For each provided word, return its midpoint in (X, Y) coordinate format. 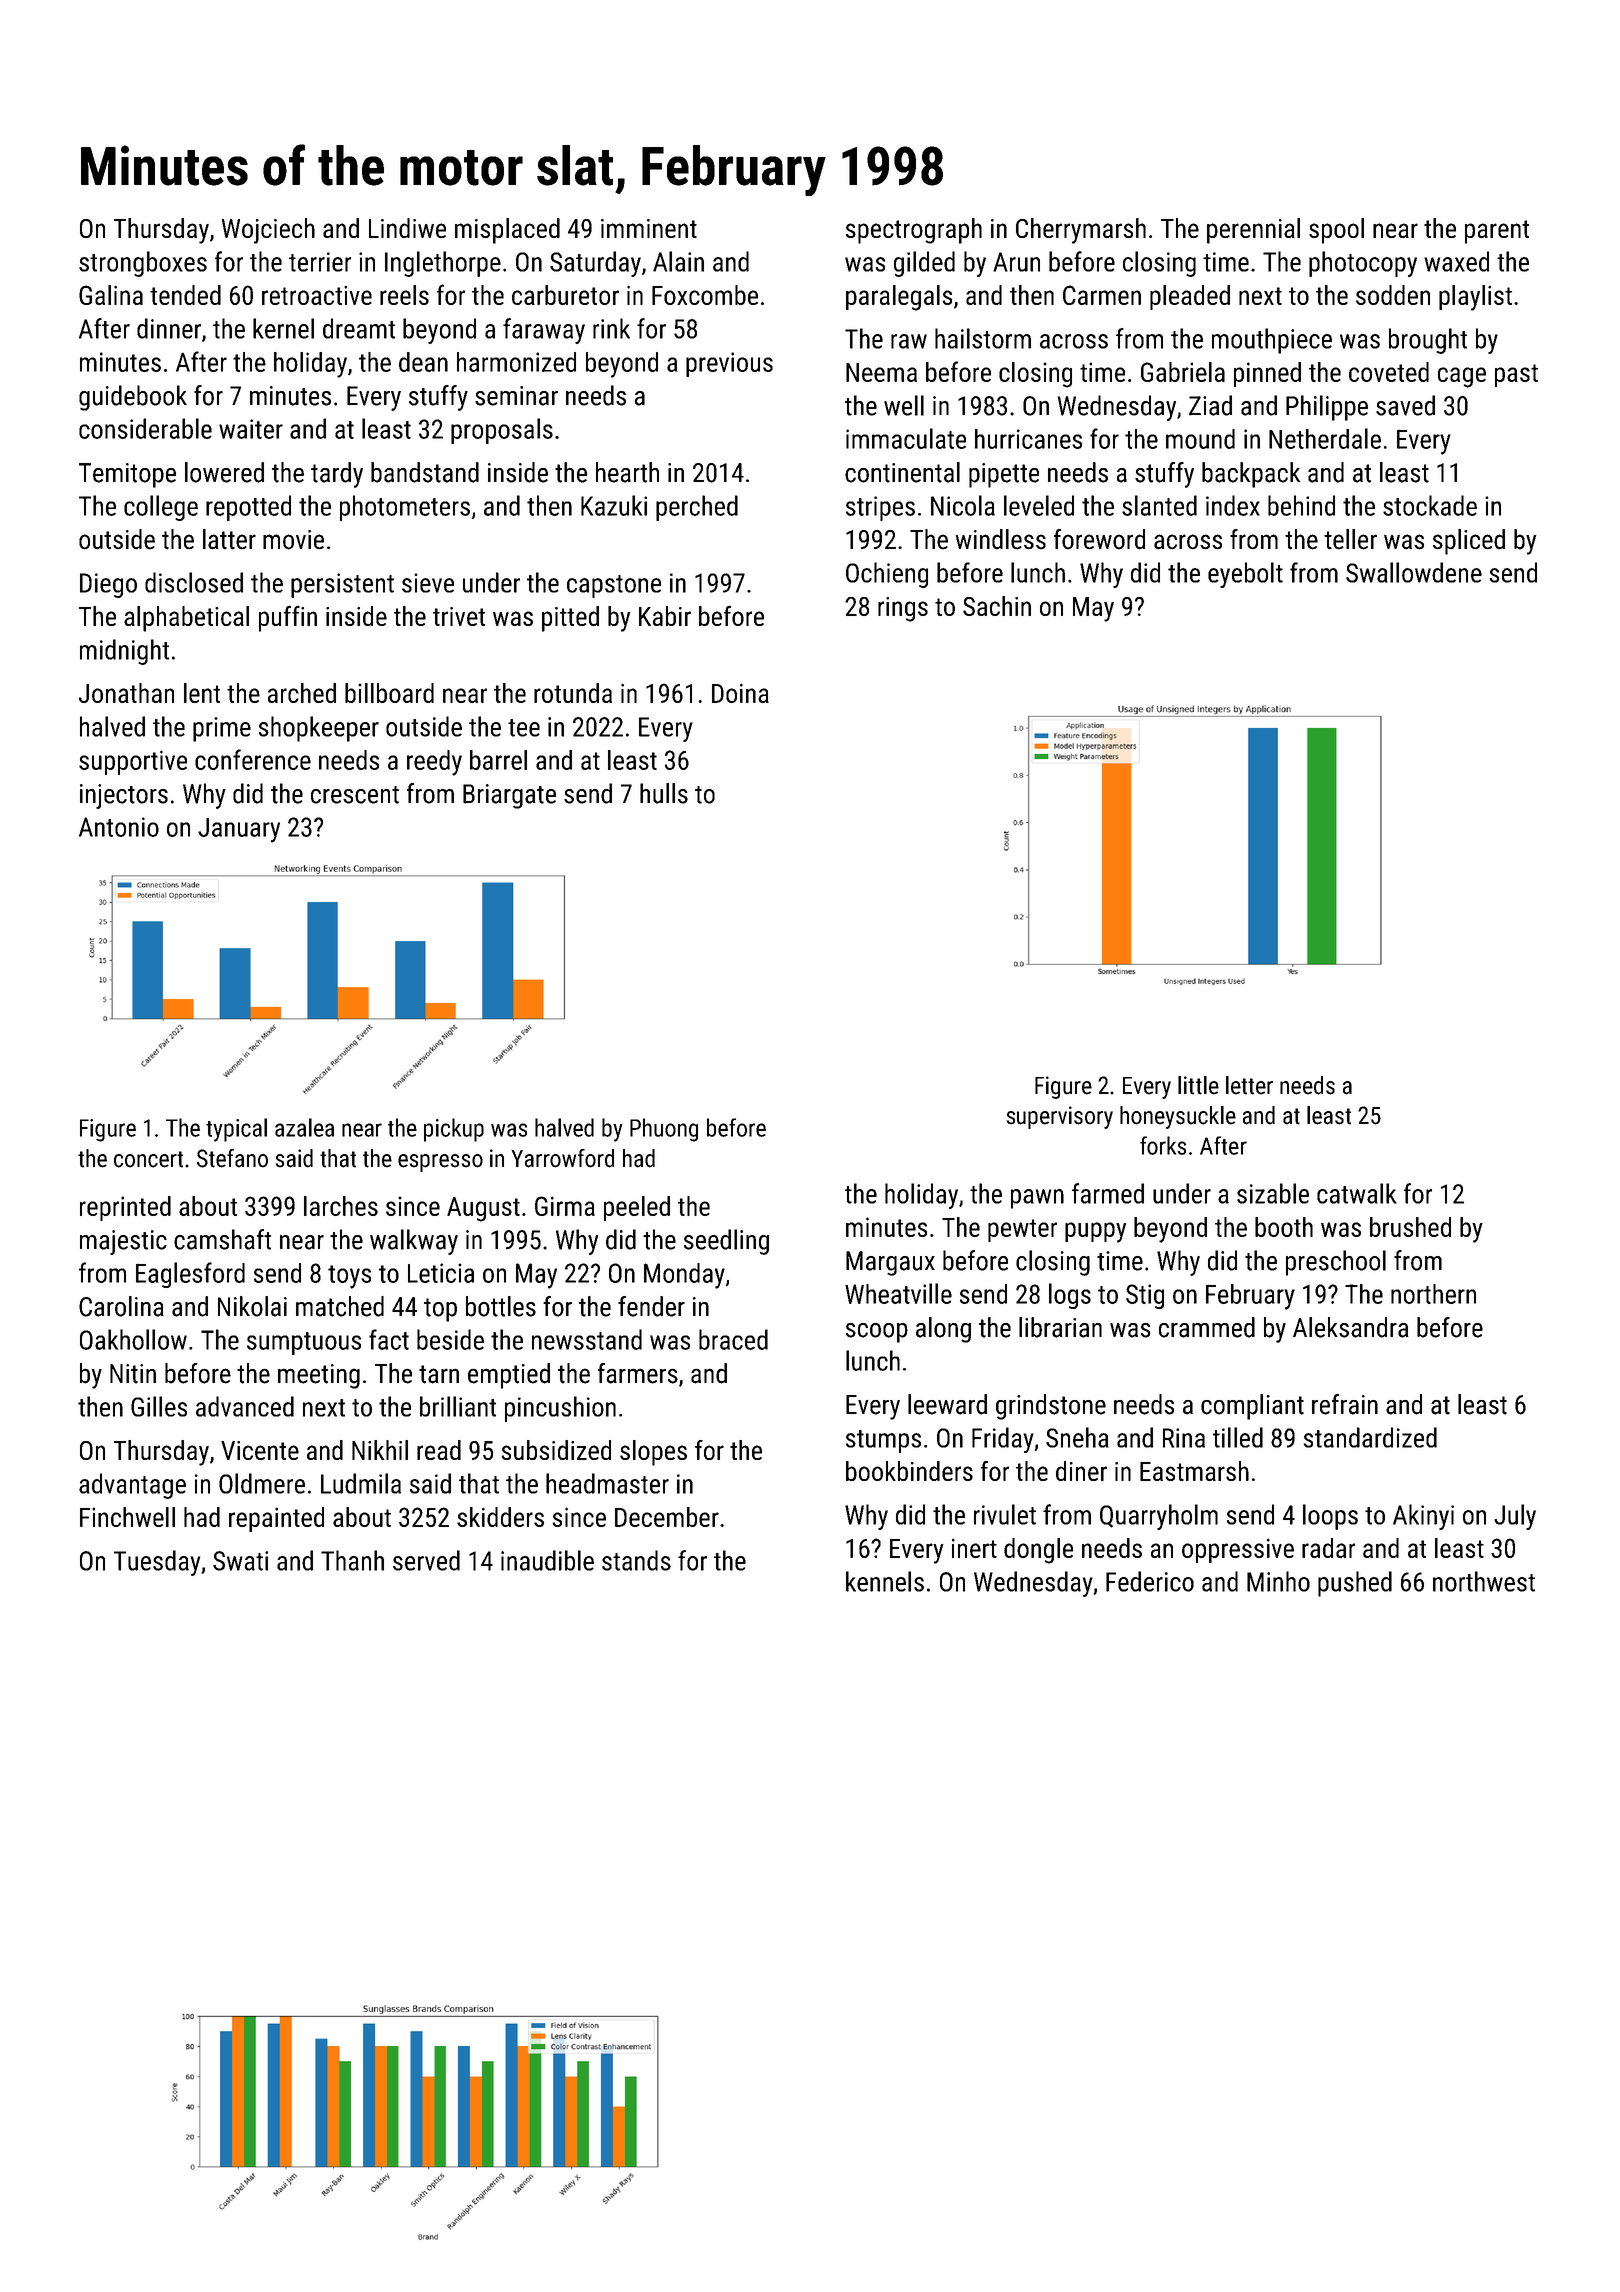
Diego (108, 585)
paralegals (899, 298)
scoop (877, 1333)
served (426, 1560)
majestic (123, 1242)
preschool (1336, 1263)
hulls (664, 793)
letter (1249, 1085)
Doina (740, 693)
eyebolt (1245, 575)
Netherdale (1325, 438)
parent (1497, 232)
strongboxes (143, 264)
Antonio (119, 827)
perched (697, 508)
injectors (124, 796)
